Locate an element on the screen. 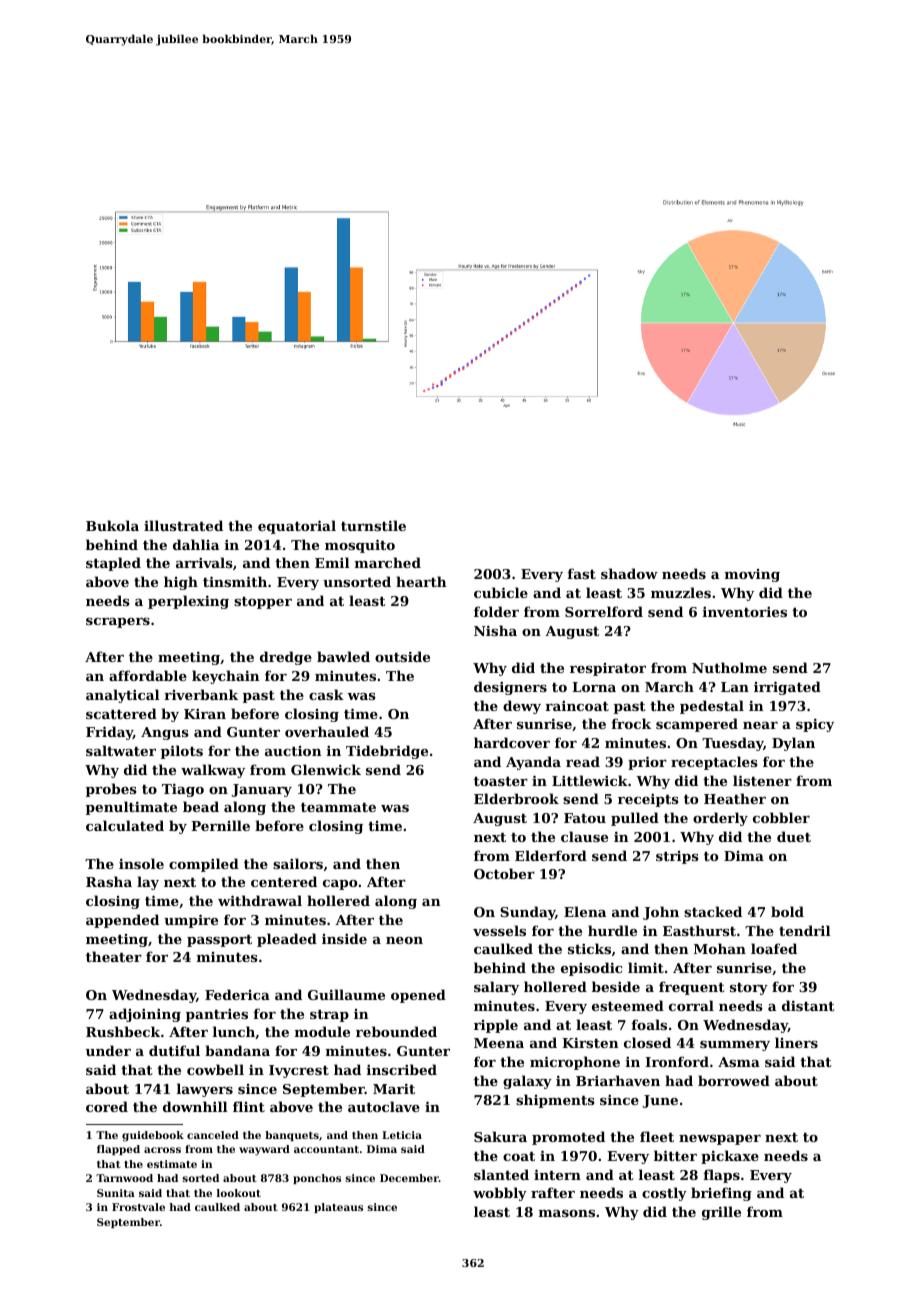 This screenshot has height=1308, width=924. Tidebridge is located at coordinates (387, 752).
